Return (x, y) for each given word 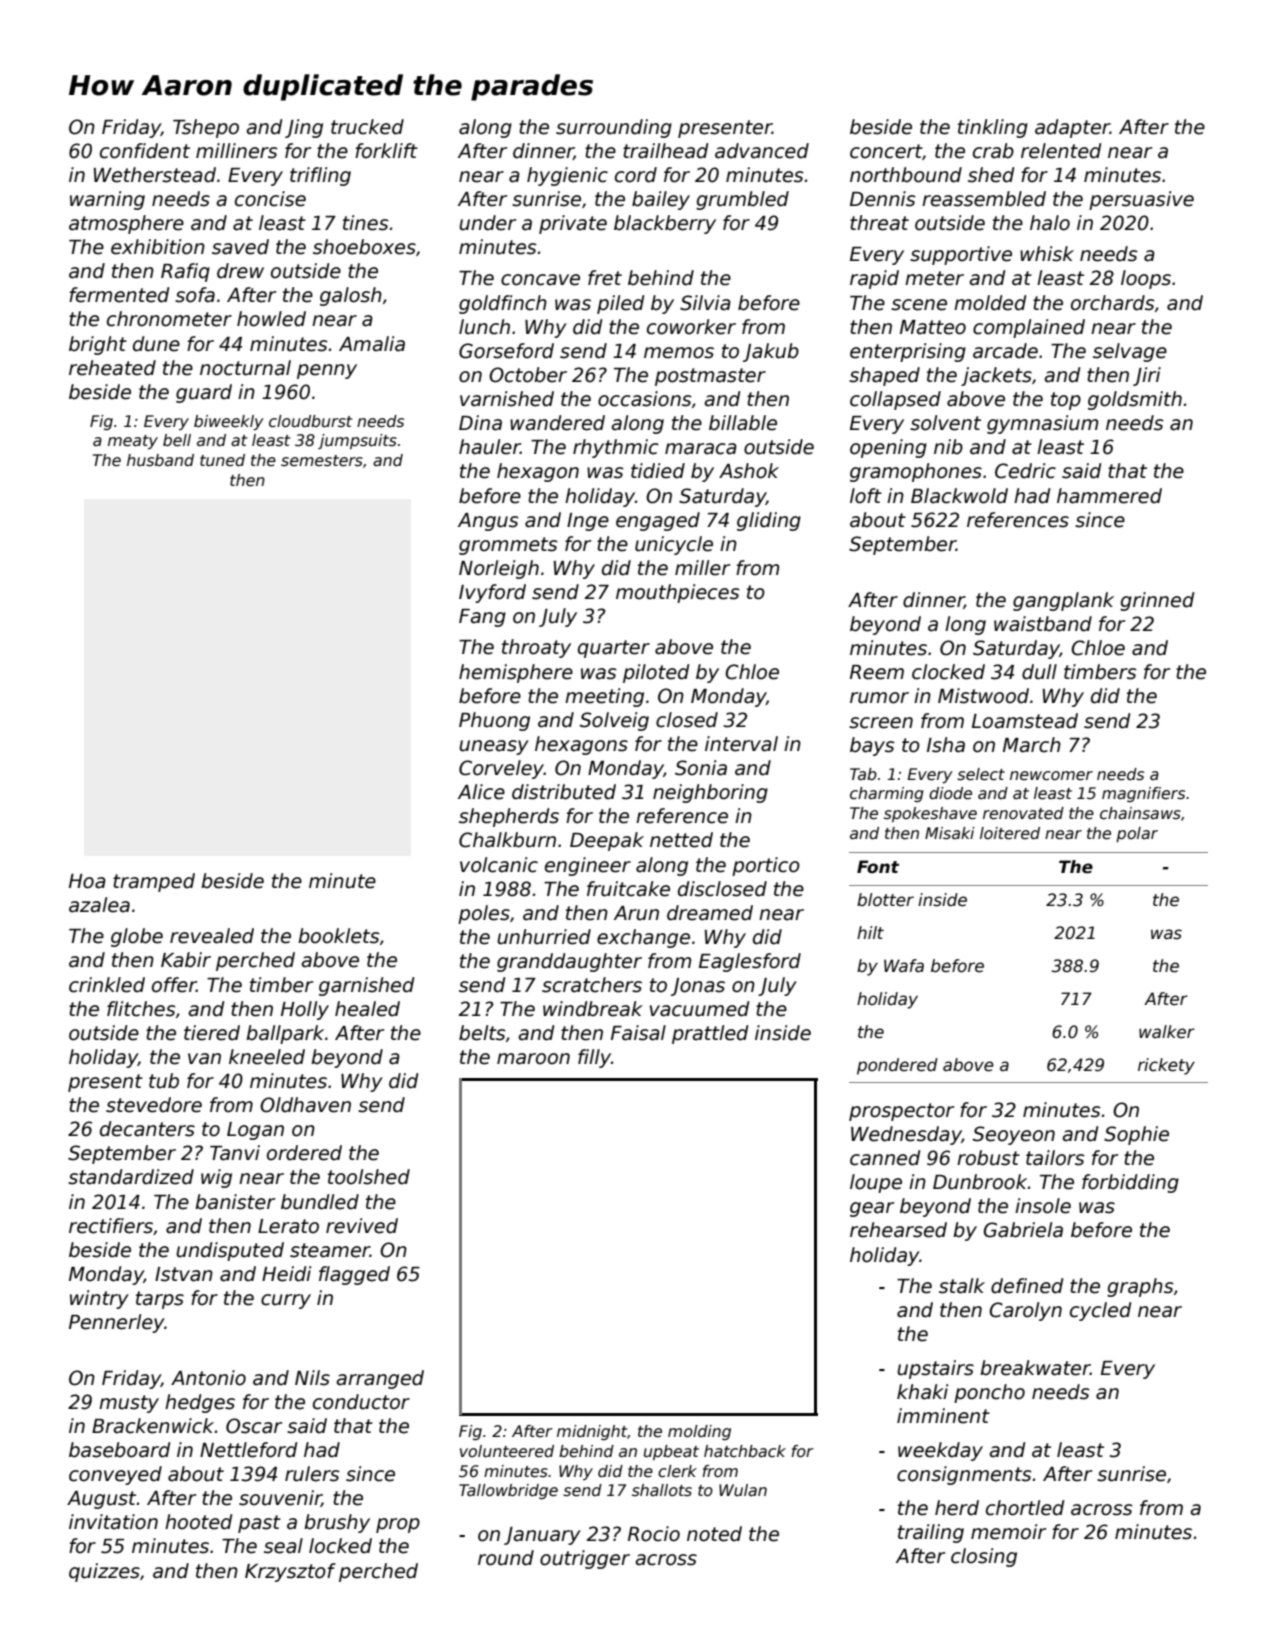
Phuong (494, 721)
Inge (588, 522)
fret (605, 278)
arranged (380, 1379)
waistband (1043, 624)
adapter (1072, 128)
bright (98, 345)
